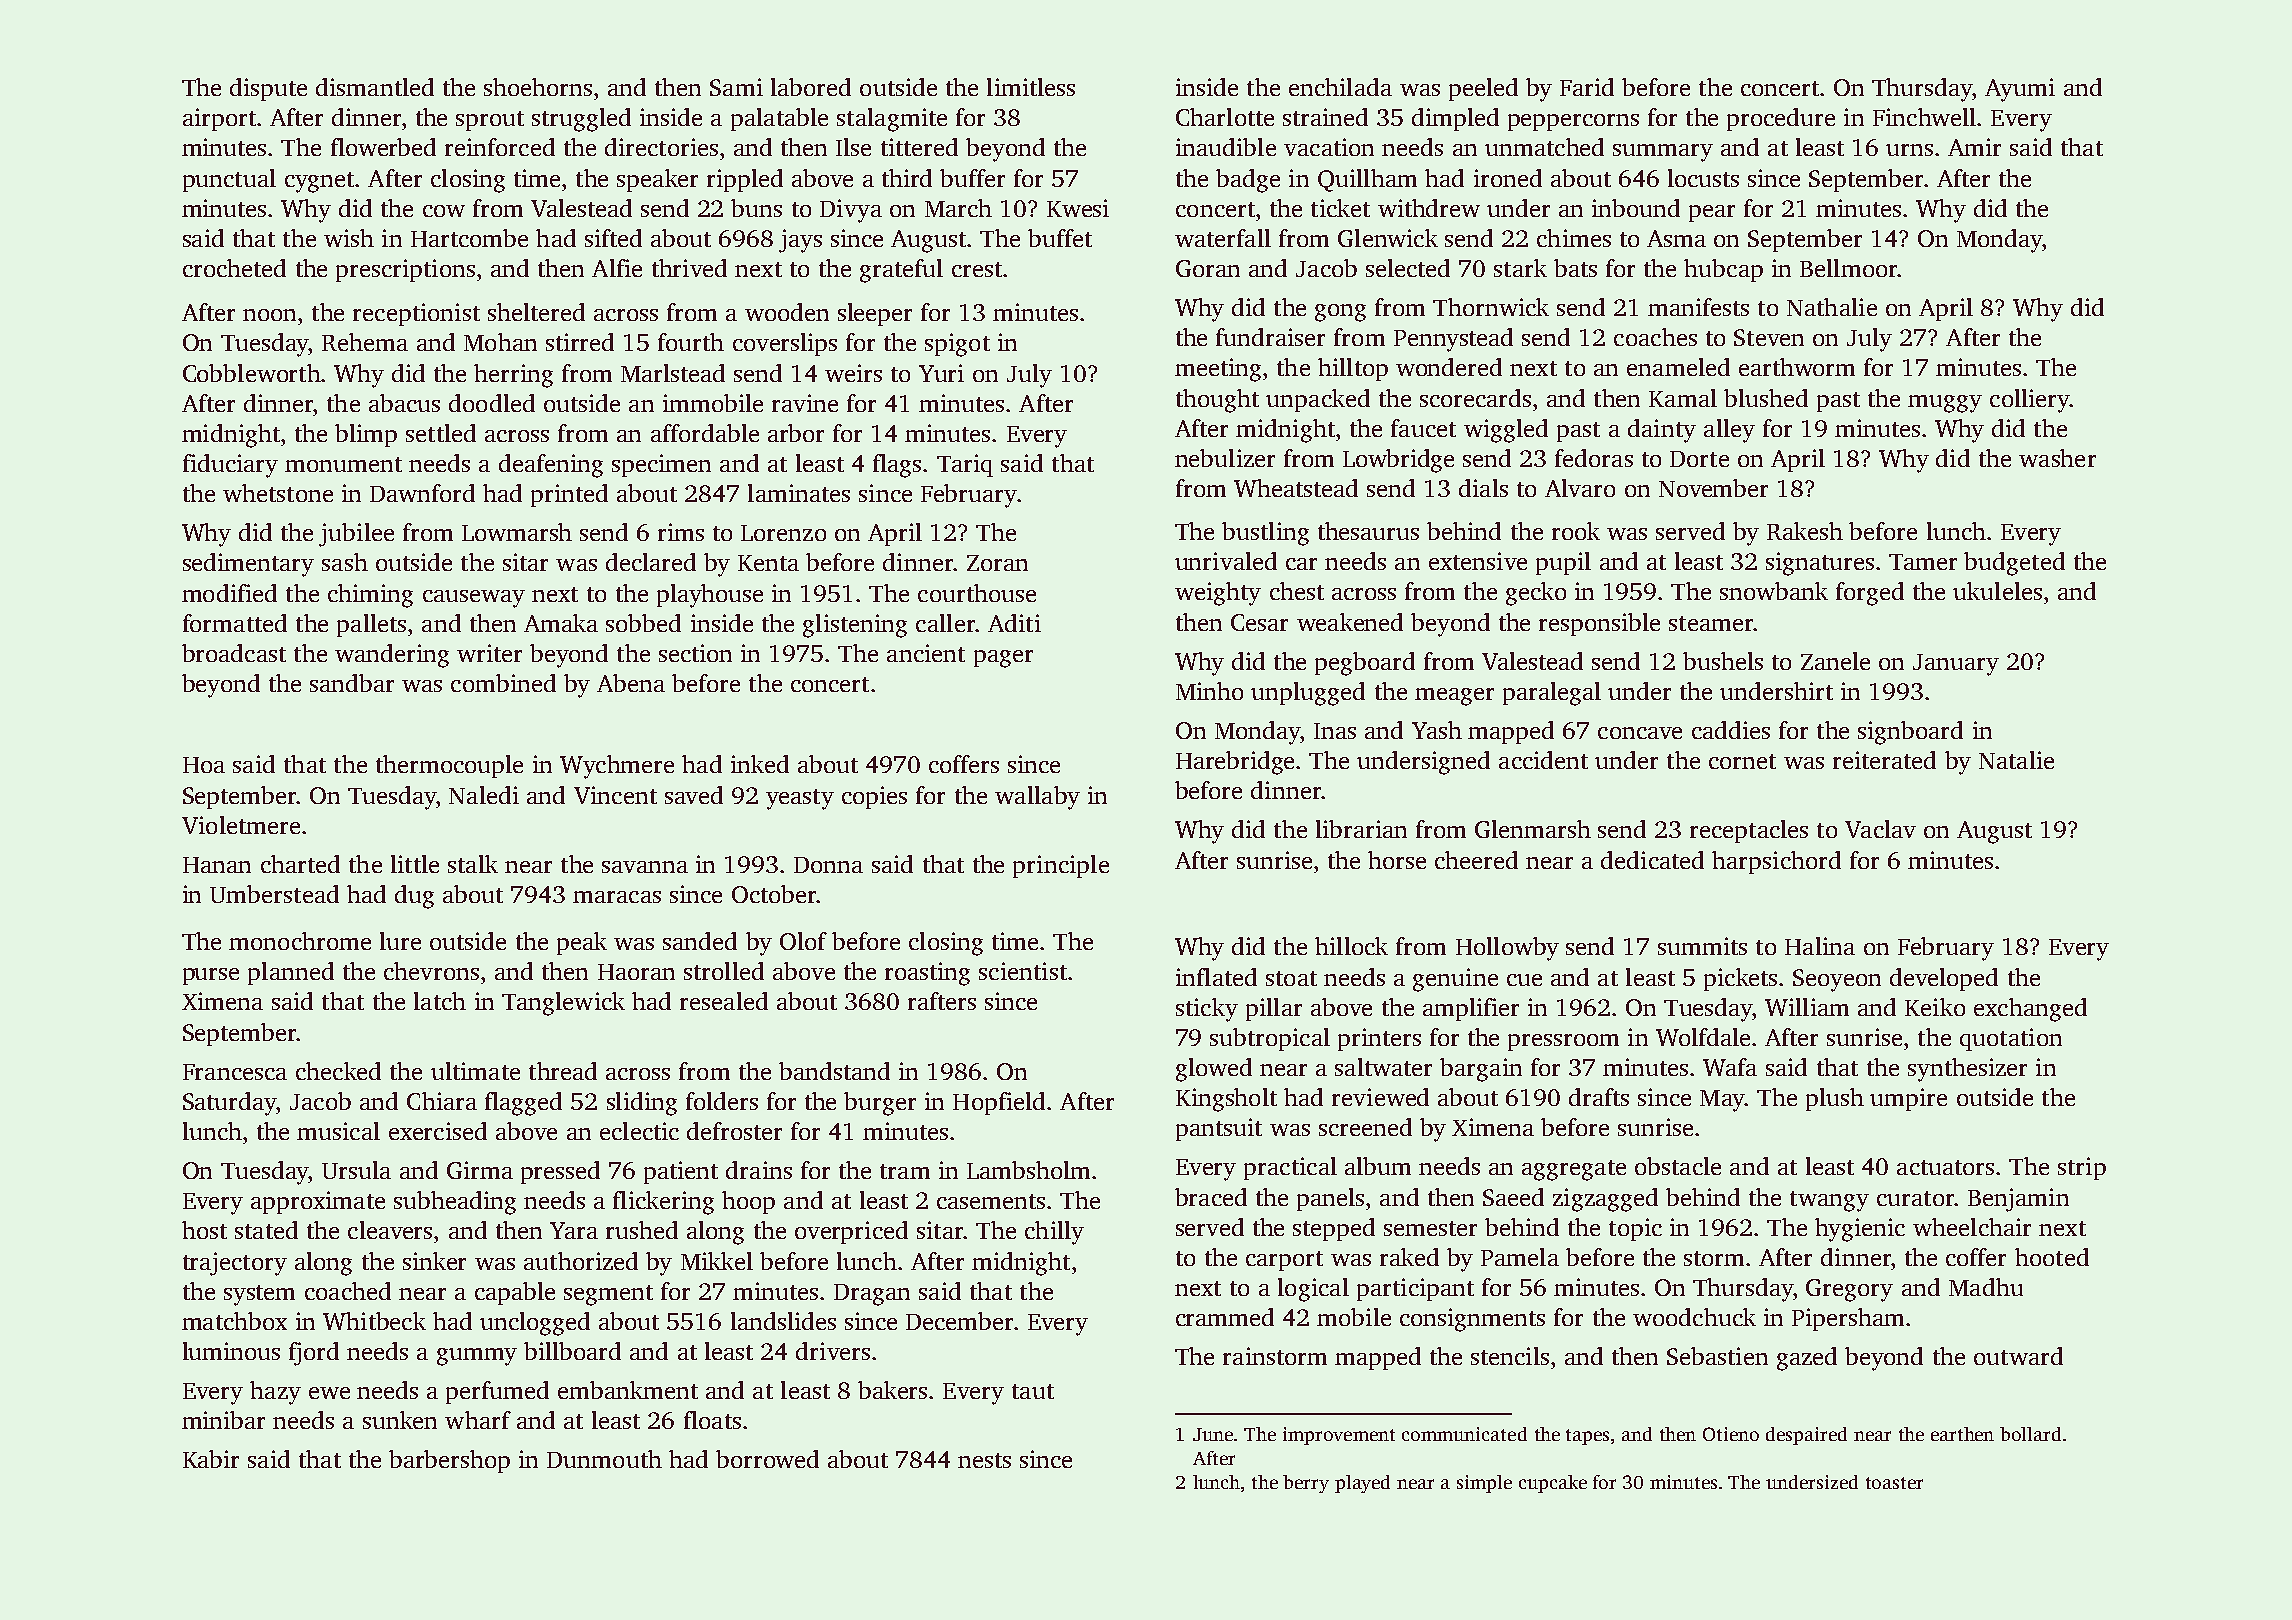 Image resolution: width=2292 pixels, height=1620 pixels. Describe the element at coordinates (811, 87) in the page. I see `labored` at that location.
